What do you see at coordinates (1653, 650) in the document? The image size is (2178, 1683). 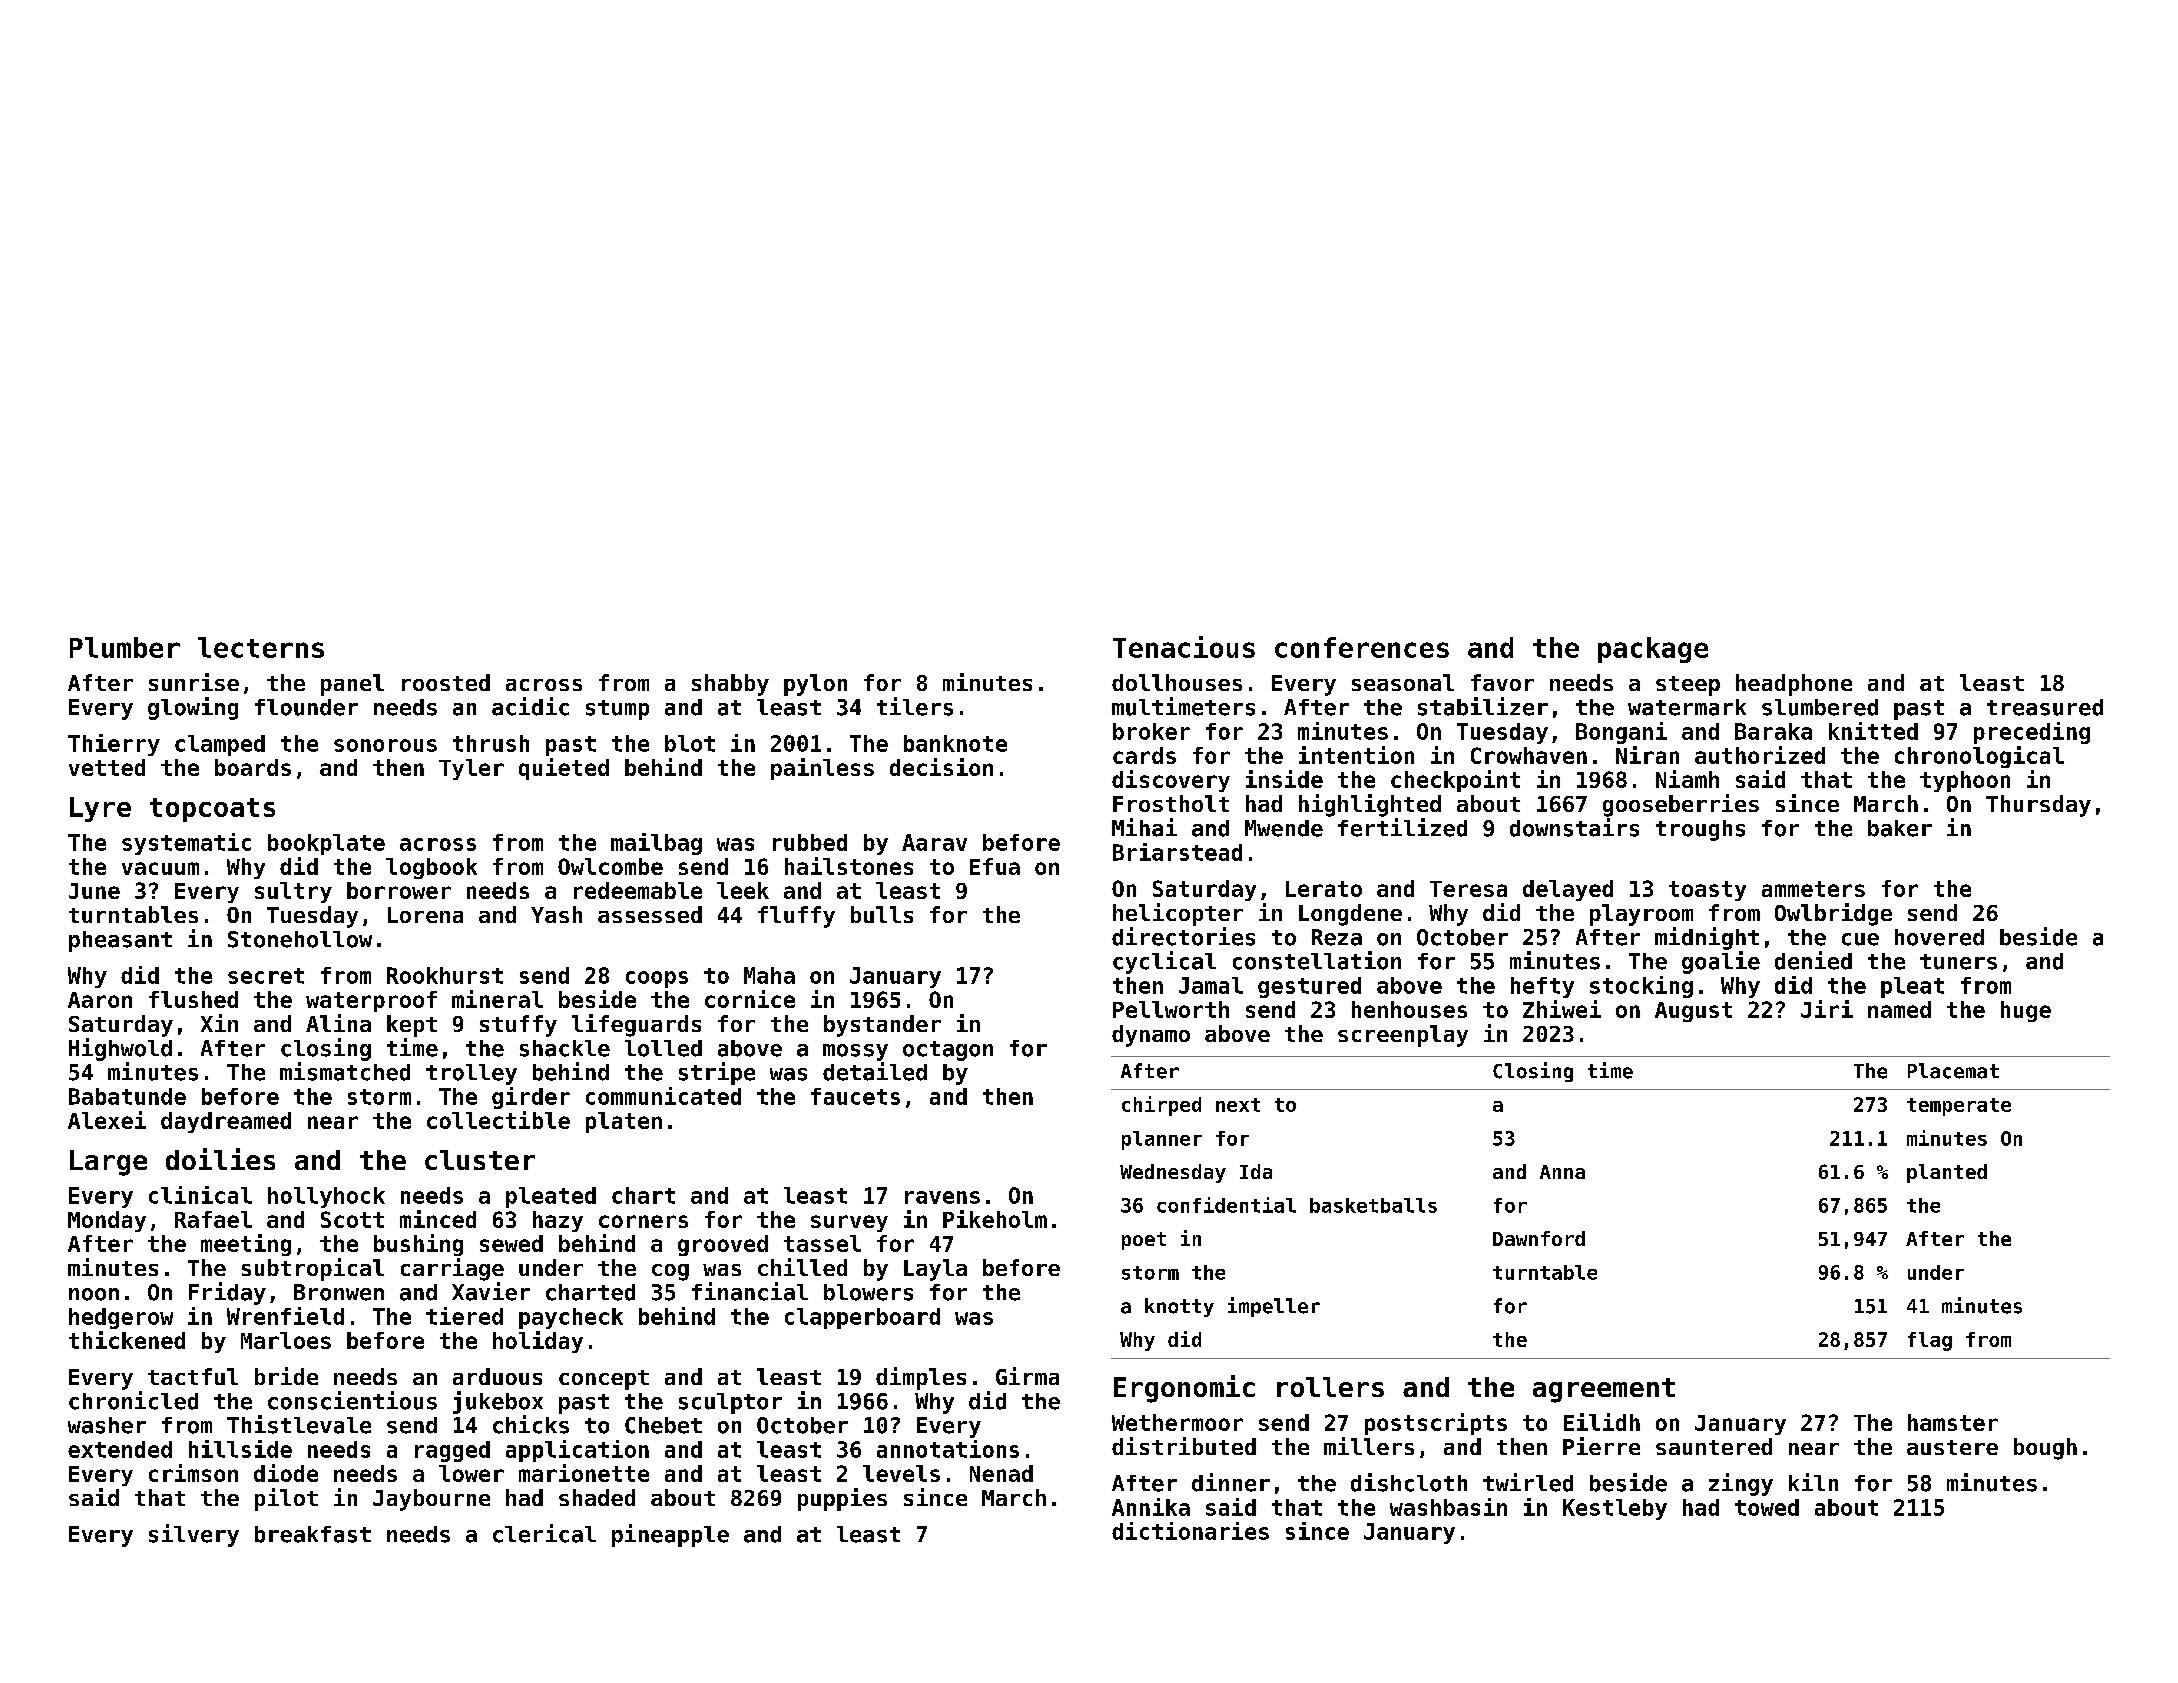 I see `package` at bounding box center [1653, 650].
